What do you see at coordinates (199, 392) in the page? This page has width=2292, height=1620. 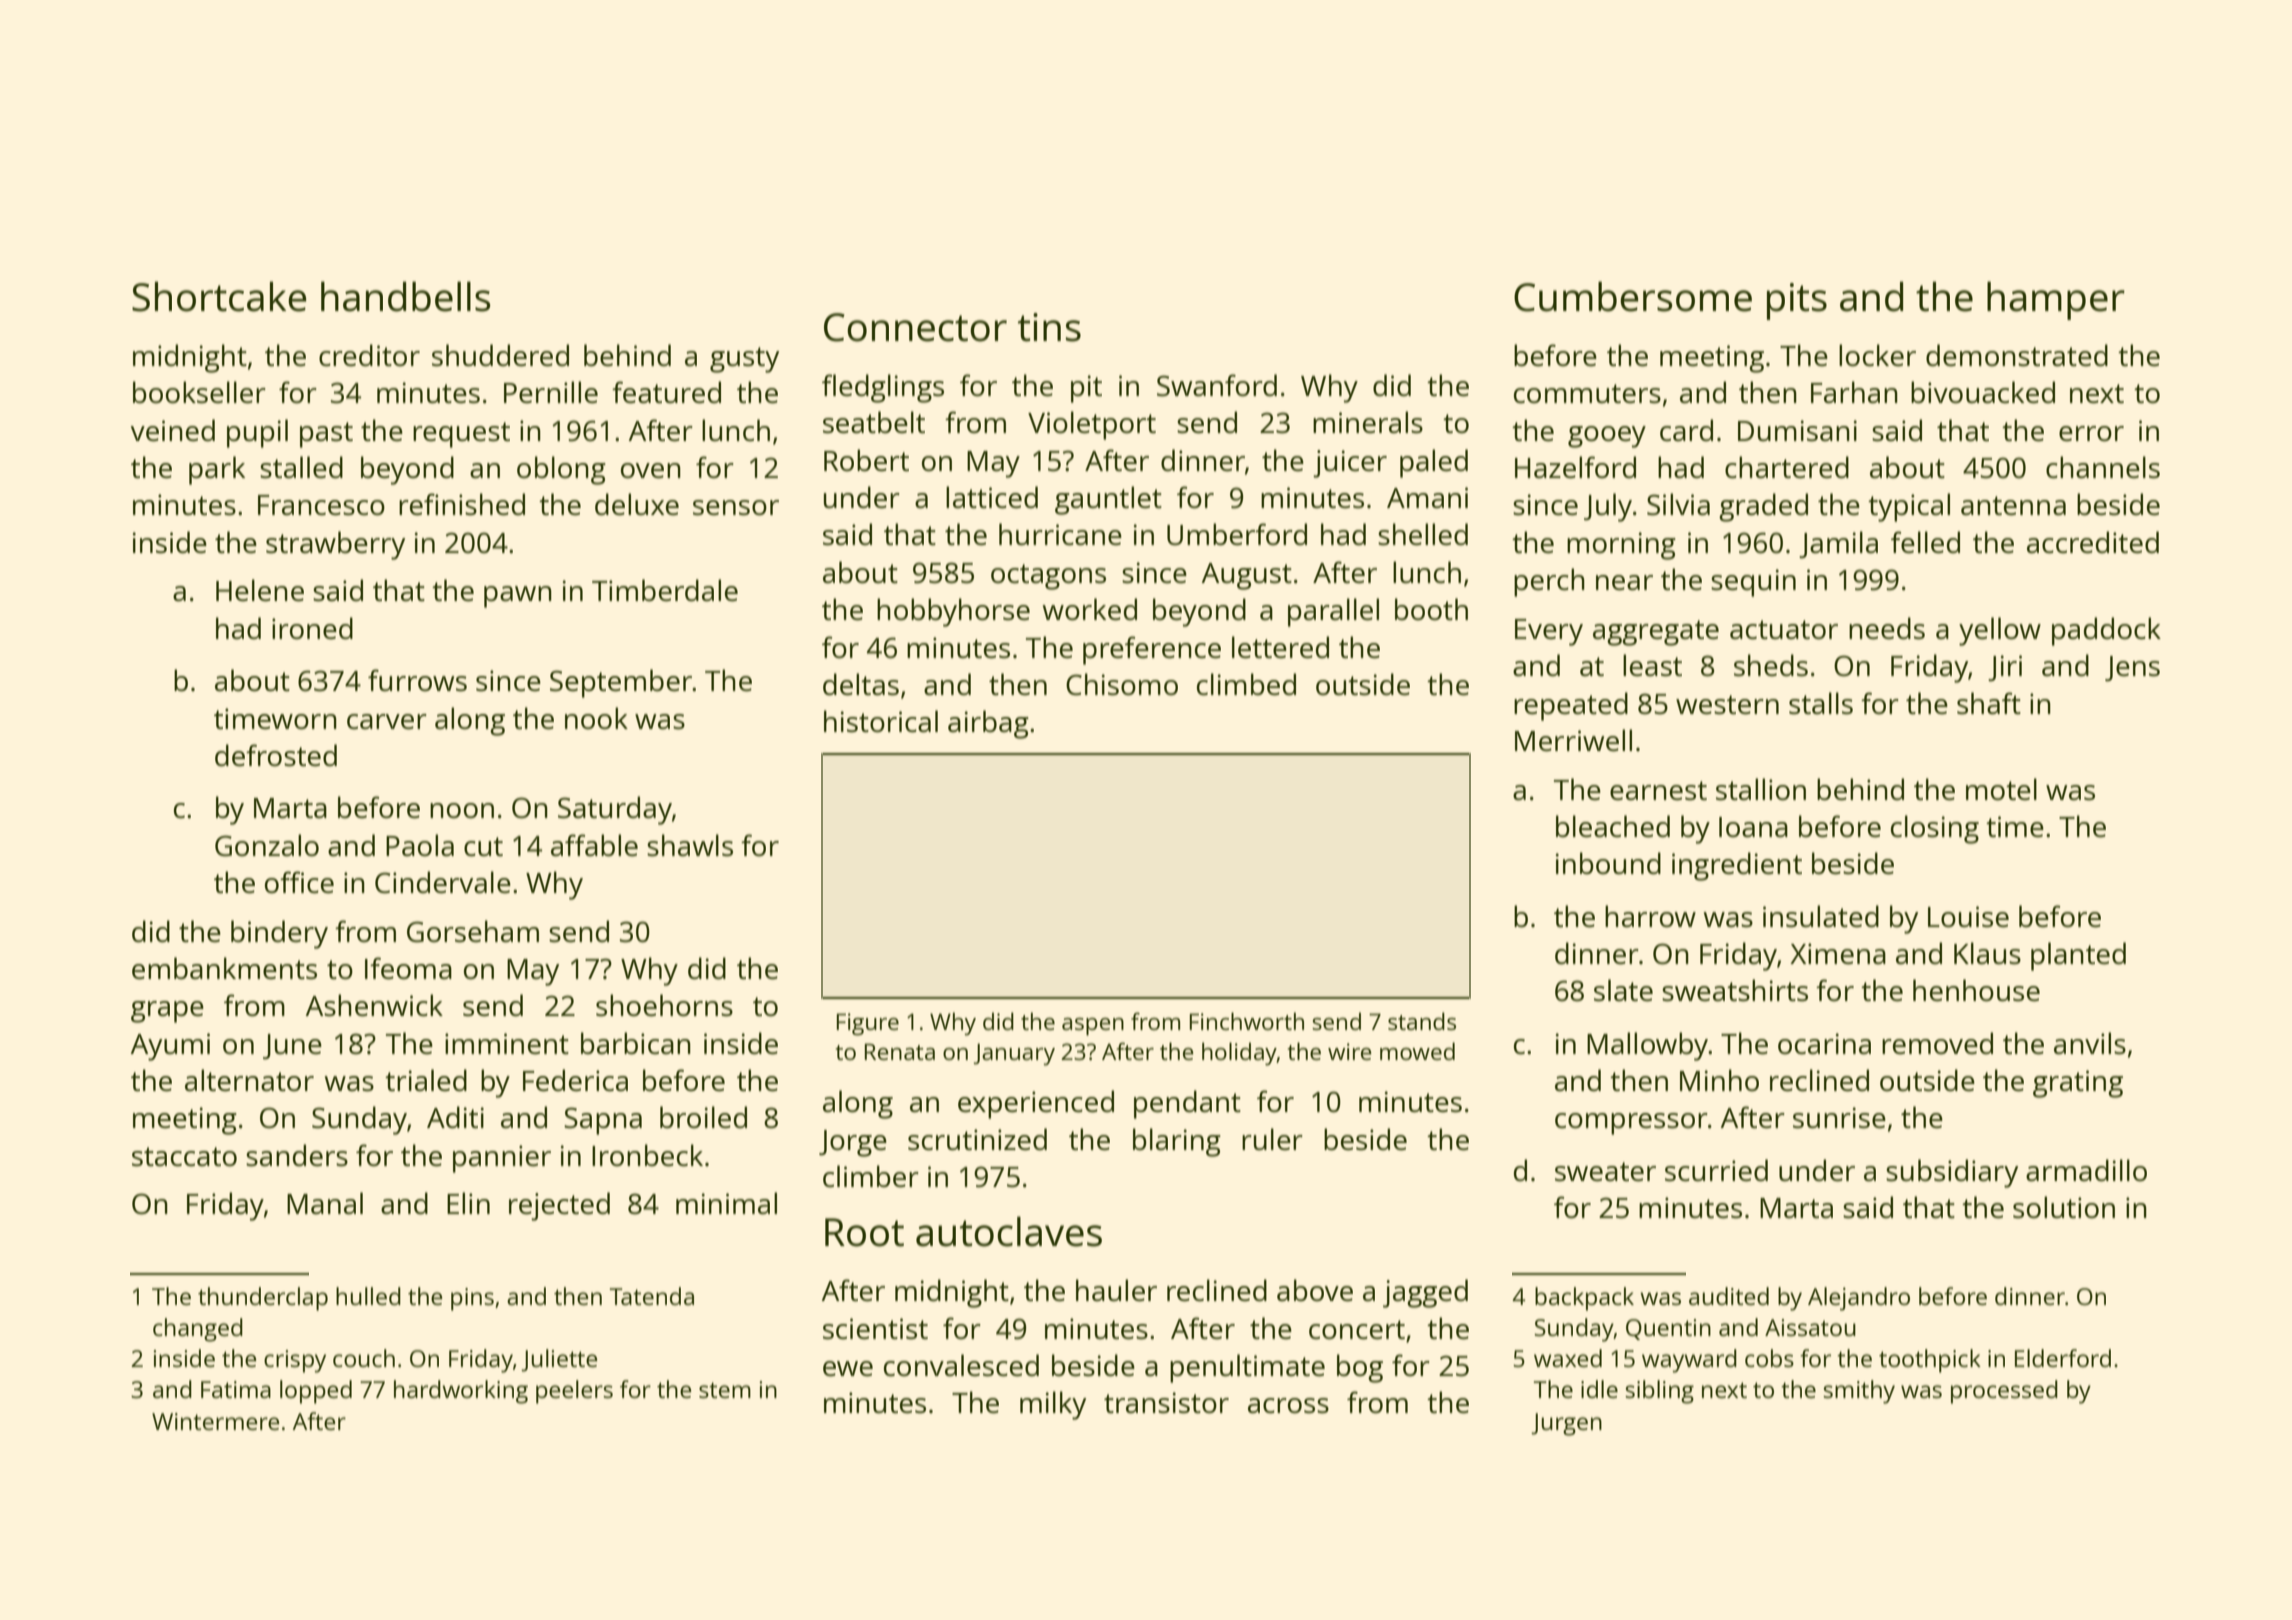 I see `bookseller` at bounding box center [199, 392].
